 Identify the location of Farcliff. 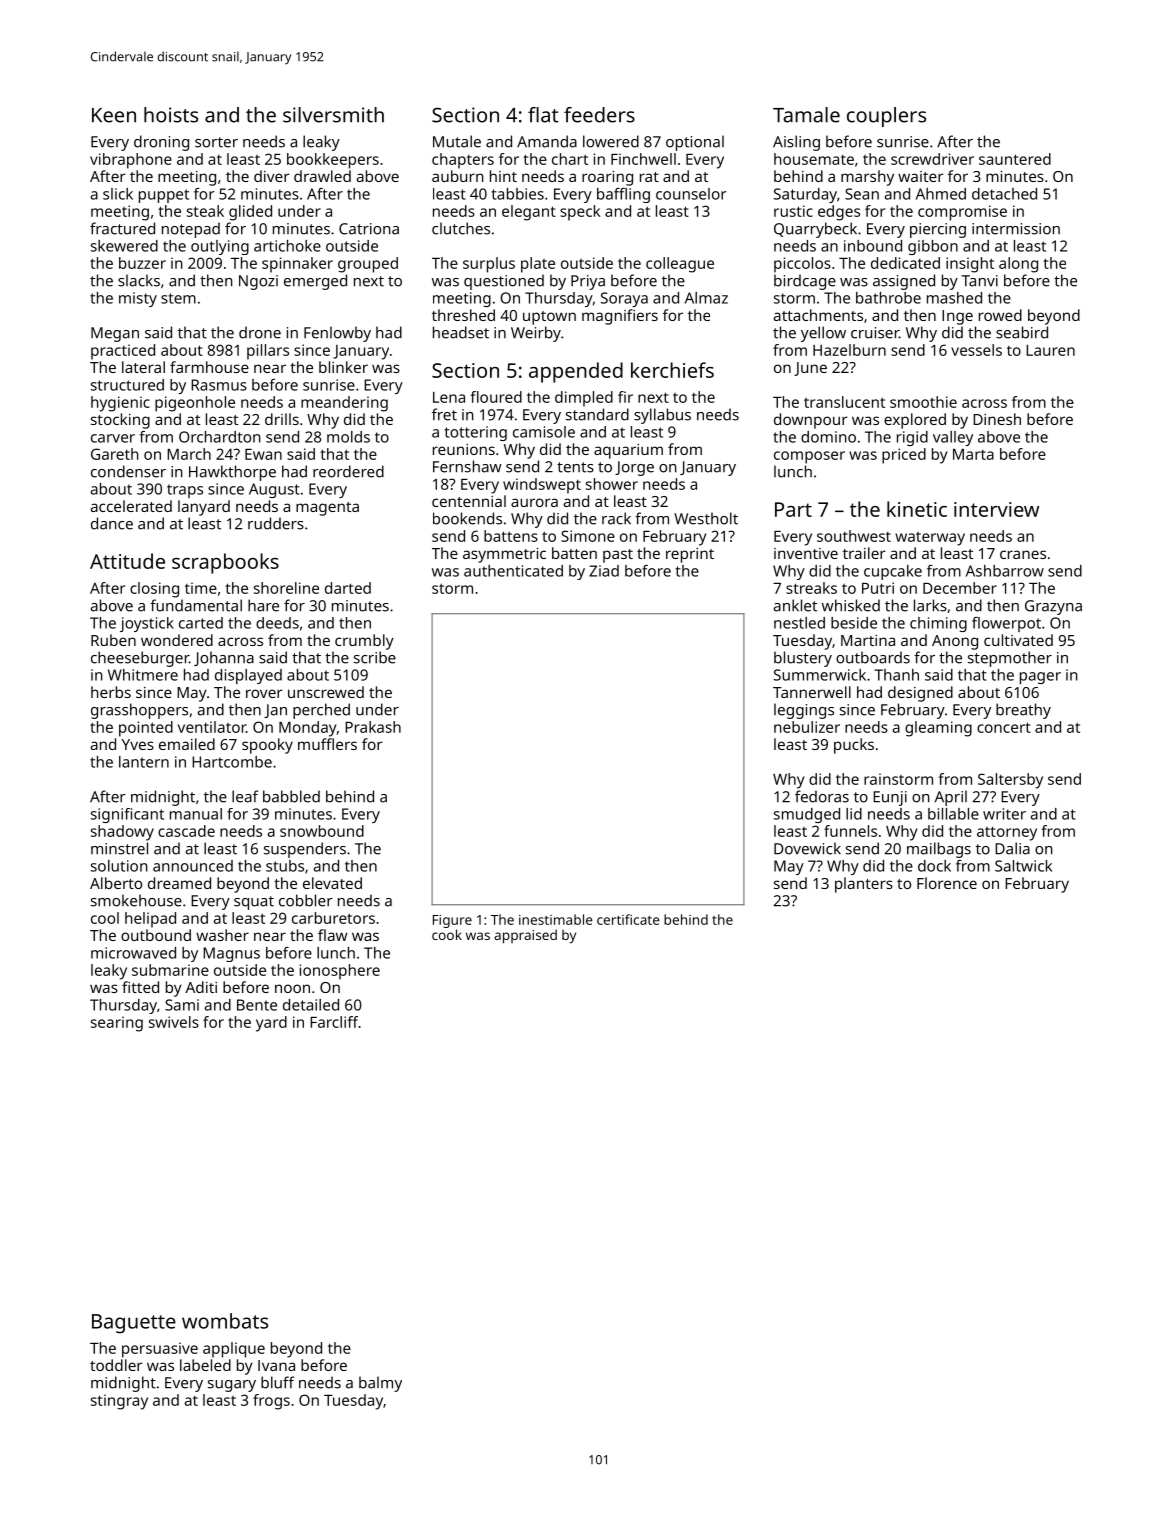
(334, 1022).
